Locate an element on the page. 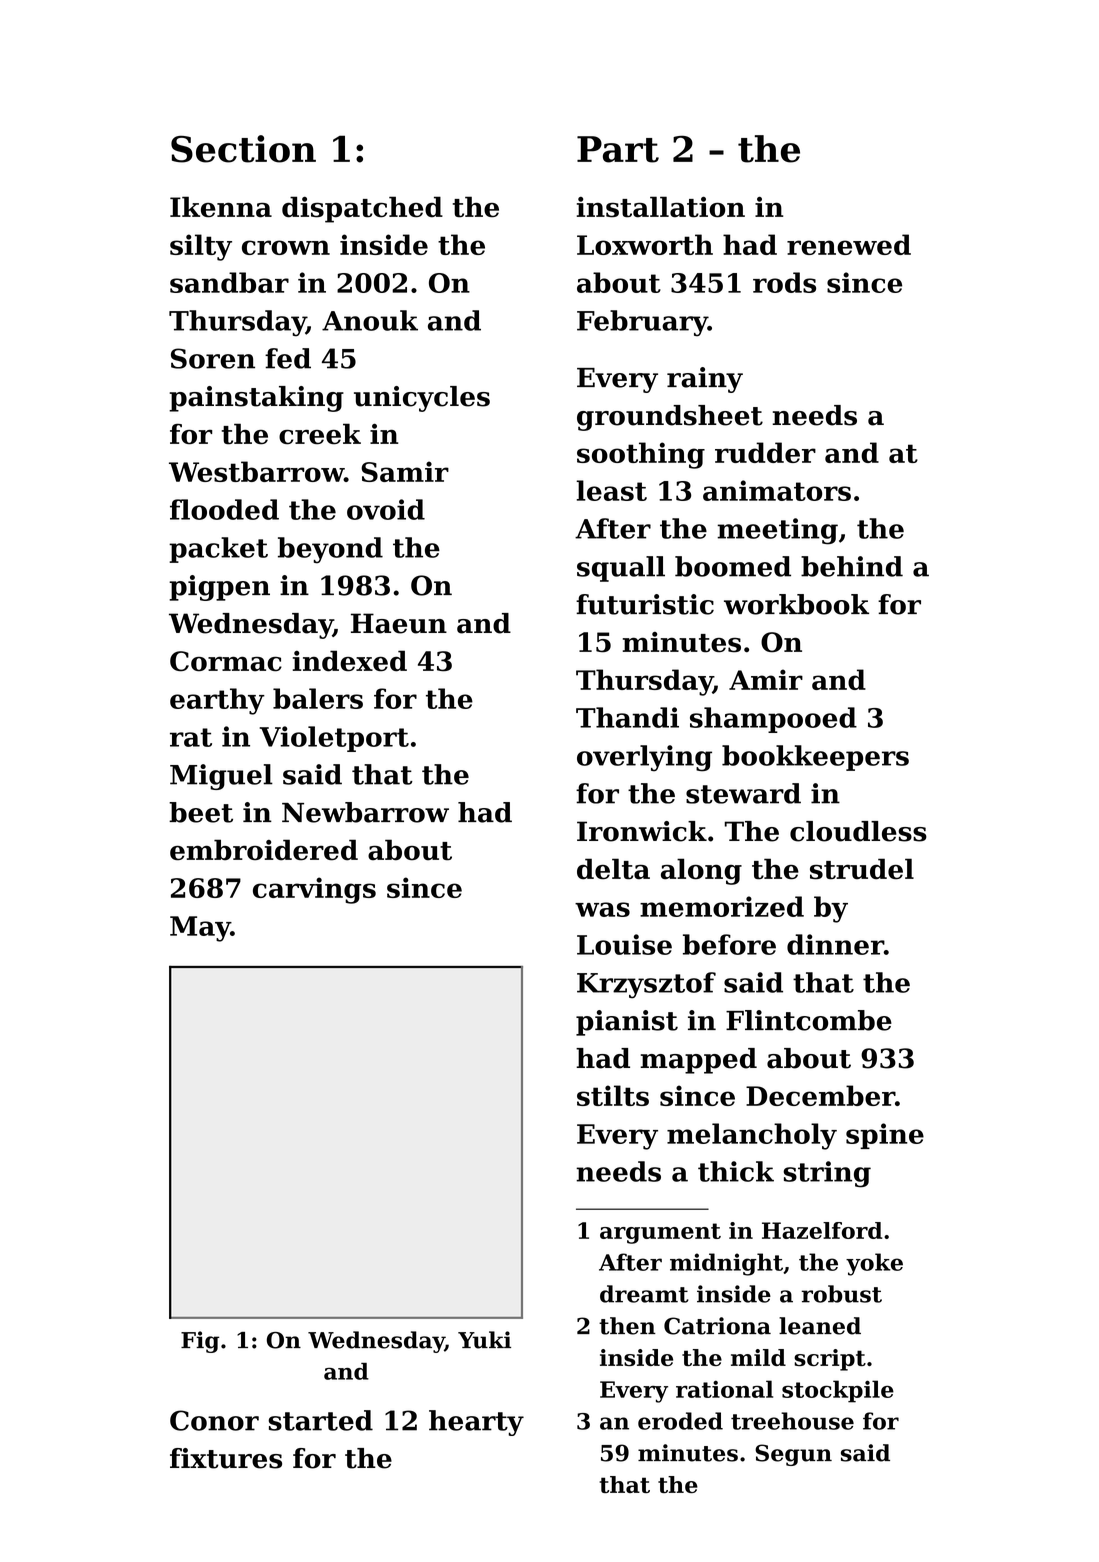  dinner is located at coordinates (835, 944).
